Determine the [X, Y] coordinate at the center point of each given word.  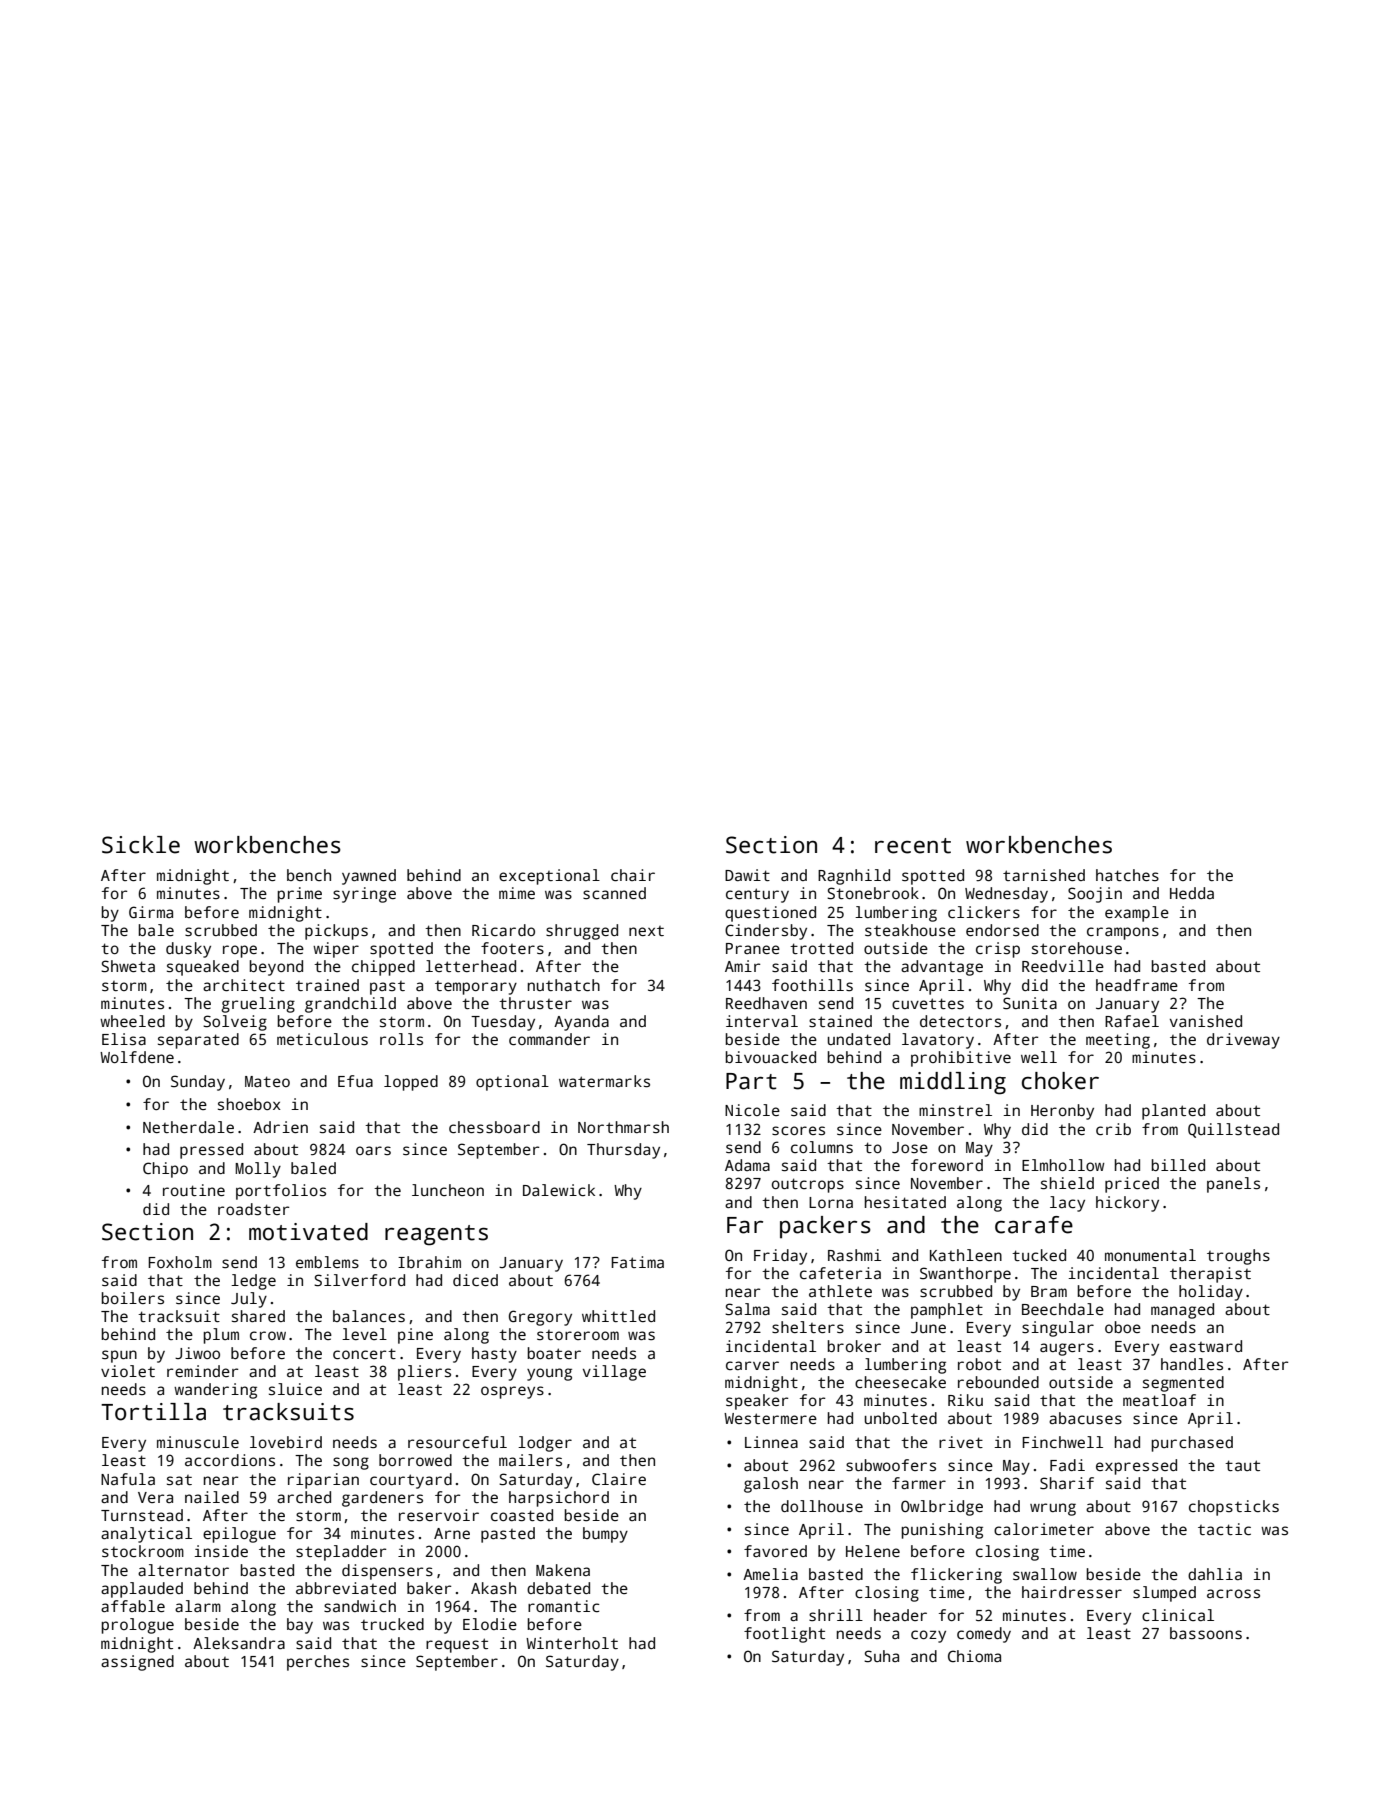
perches [318, 1663]
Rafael [1132, 1021]
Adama [747, 1165]
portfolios [281, 1192]
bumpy [605, 1535]
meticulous [322, 1039]
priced [1132, 1185]
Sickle [141, 845]
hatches [1127, 875]
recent [913, 846]
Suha [881, 1656]
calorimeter [1044, 1529]
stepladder [341, 1553]
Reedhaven [766, 1003]
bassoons [1206, 1633]
